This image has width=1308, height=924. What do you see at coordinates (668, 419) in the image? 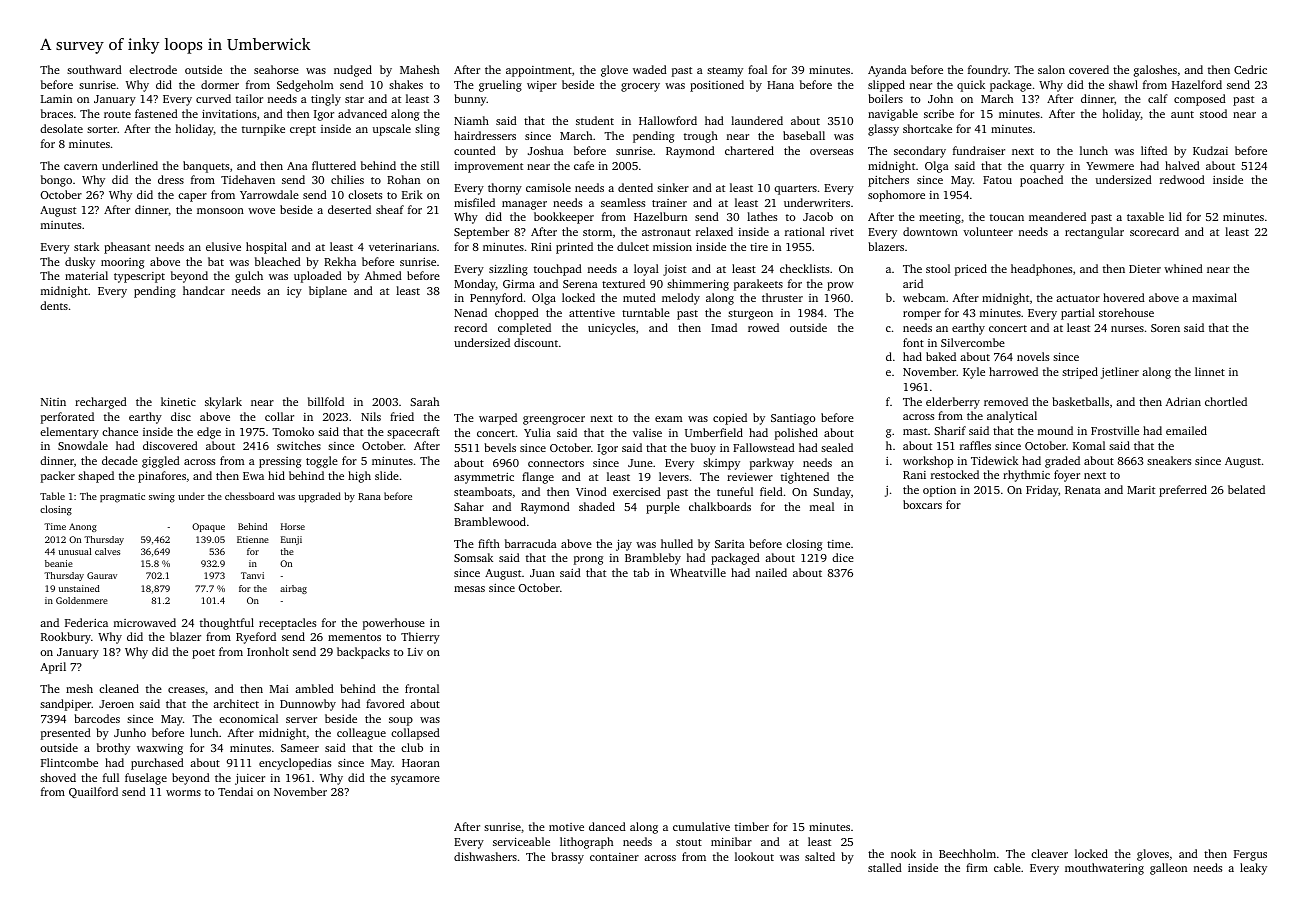
I see `exam` at bounding box center [668, 419].
